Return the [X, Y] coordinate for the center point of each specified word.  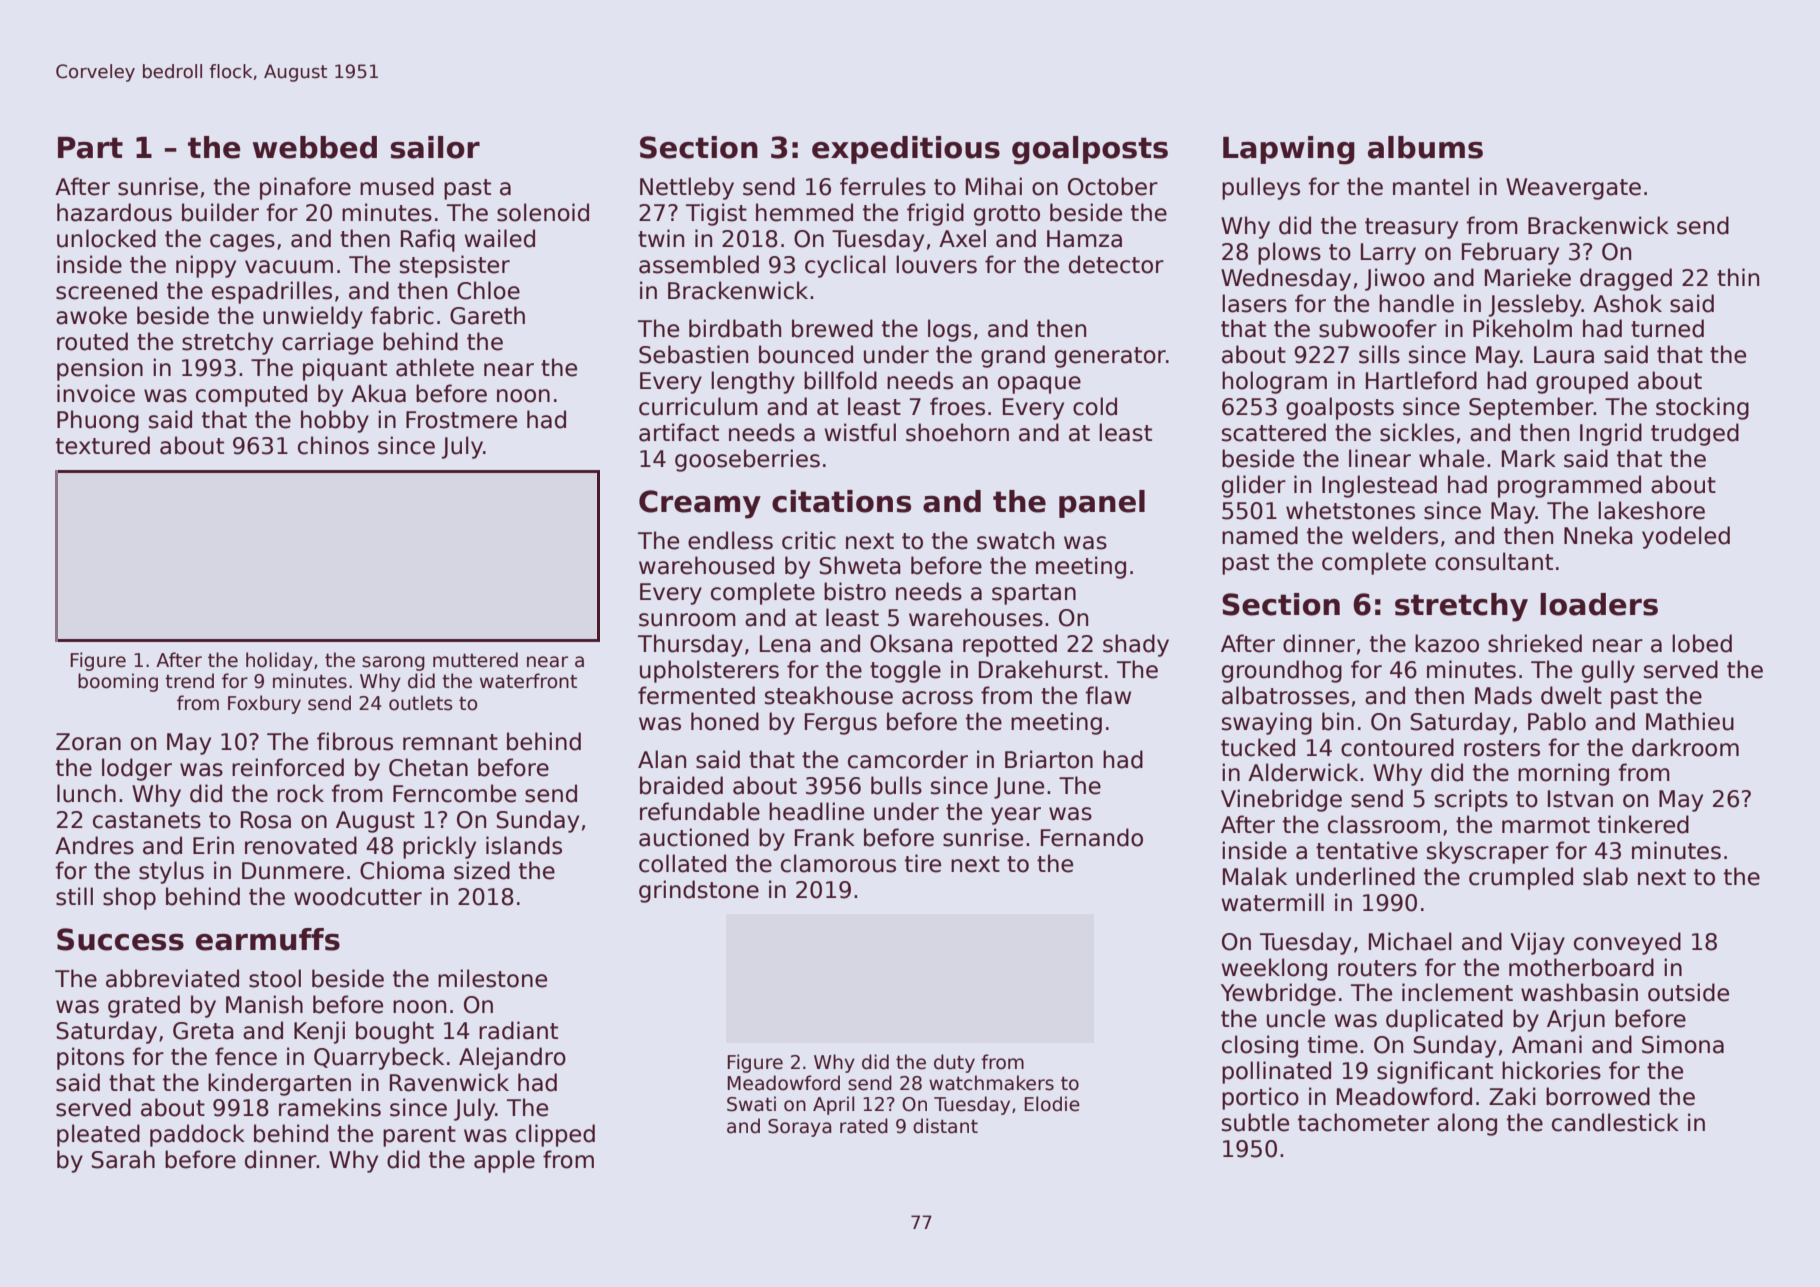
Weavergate [1573, 189]
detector [1116, 264]
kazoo [1447, 643]
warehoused [706, 565]
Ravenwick [449, 1082]
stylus [171, 872]
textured [103, 445]
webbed [315, 147]
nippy [206, 266]
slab [1605, 876]
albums [1425, 147]
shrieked [1535, 643]
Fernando [1092, 837]
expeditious [906, 150]
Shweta [860, 565]
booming [118, 682]
